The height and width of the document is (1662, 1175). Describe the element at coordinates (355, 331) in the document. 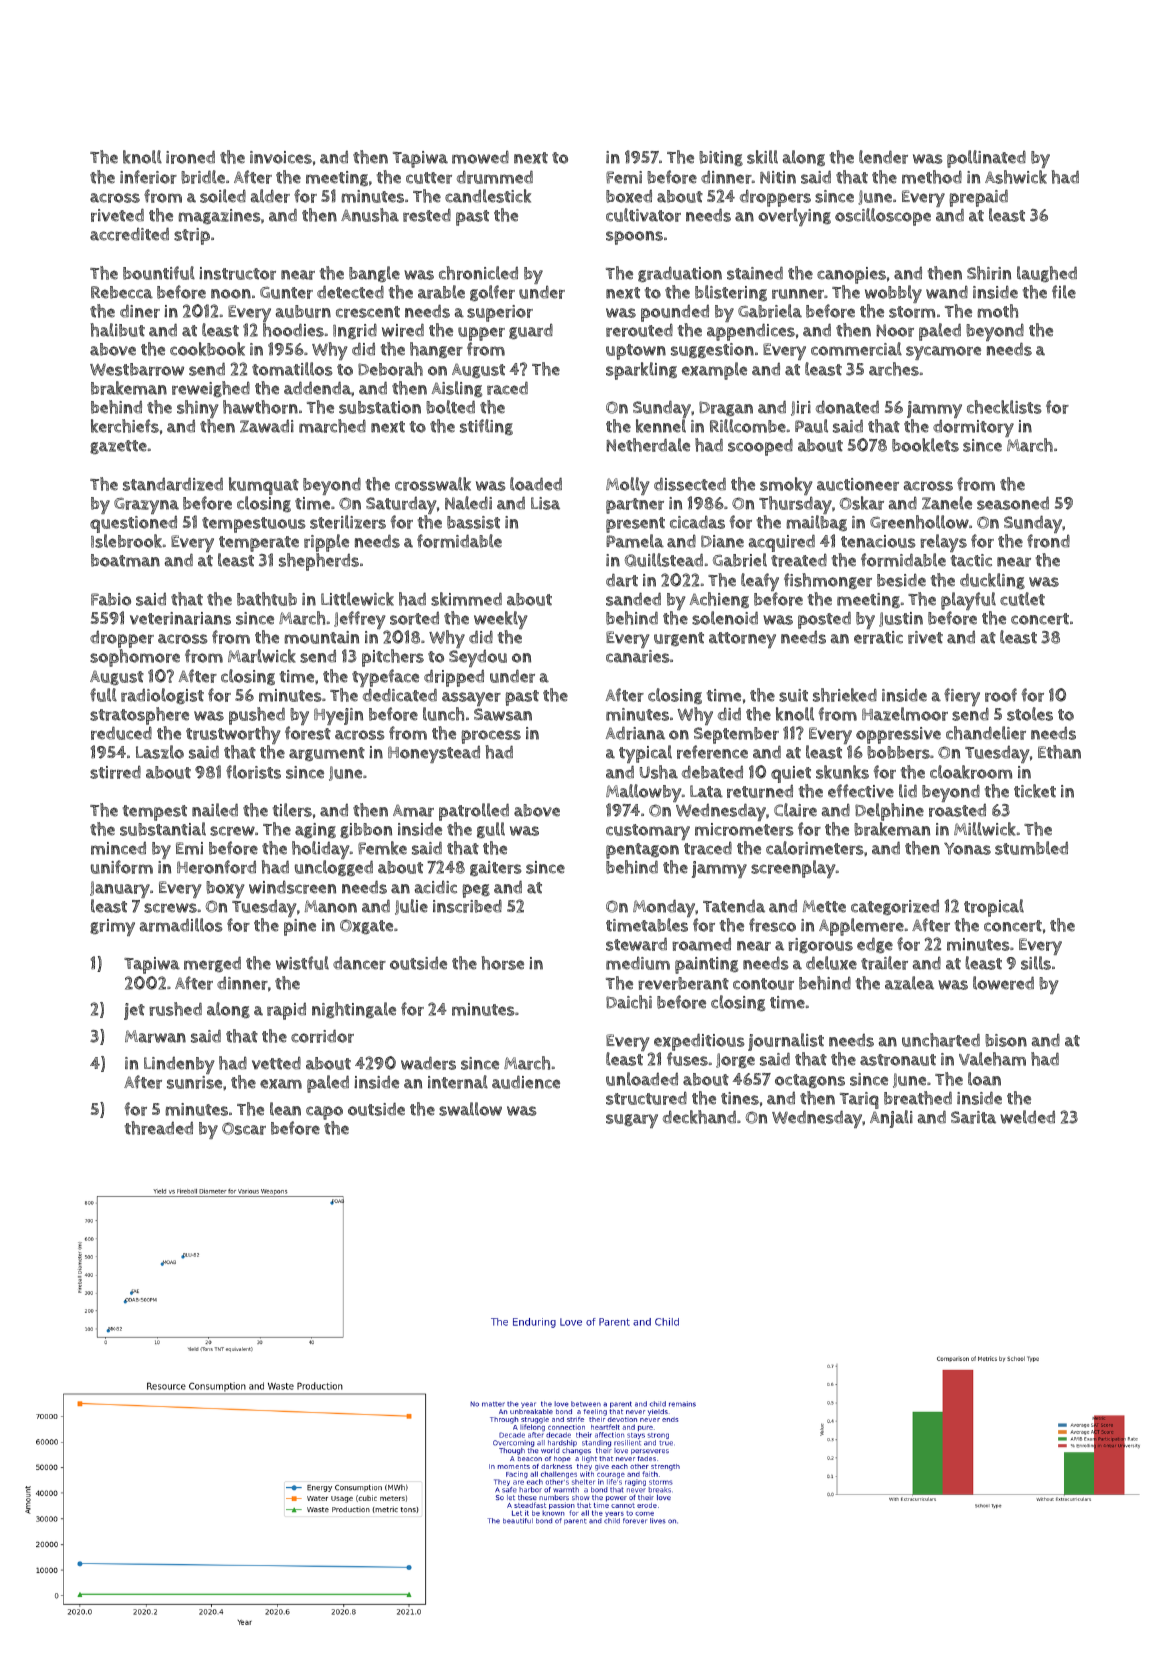

I see `Ingrid` at that location.
